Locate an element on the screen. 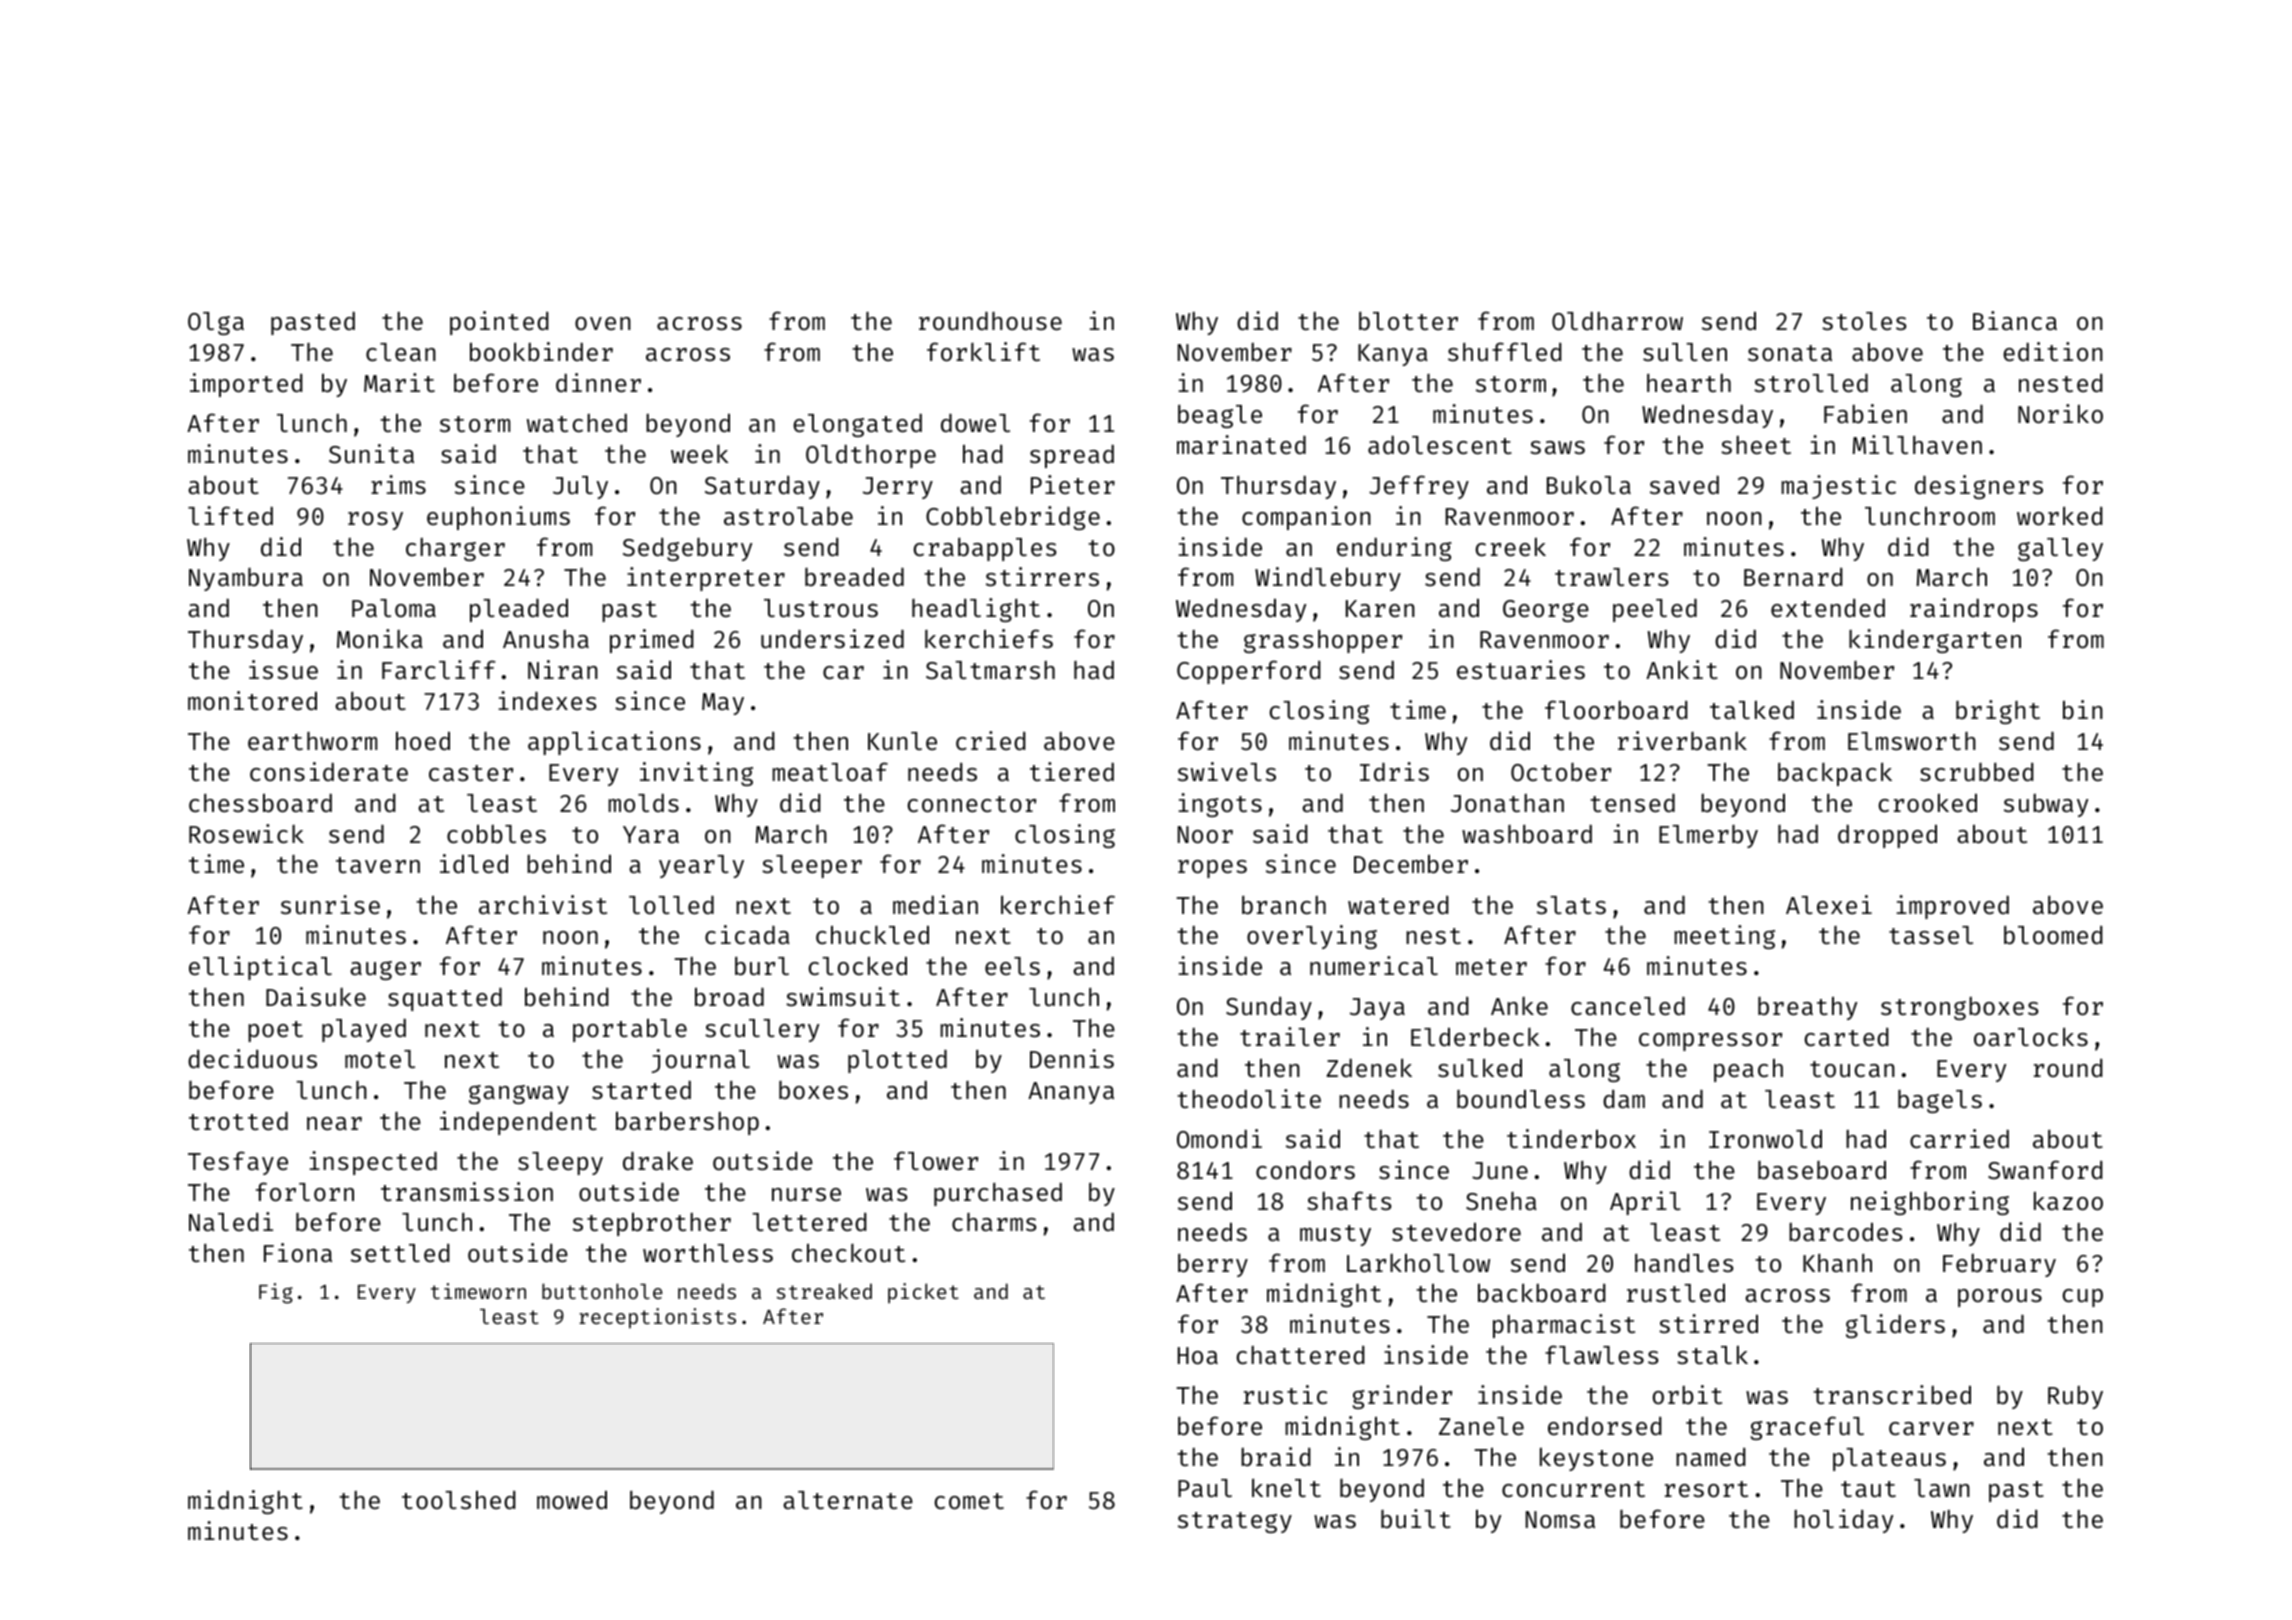  meeting is located at coordinates (1724, 937).
